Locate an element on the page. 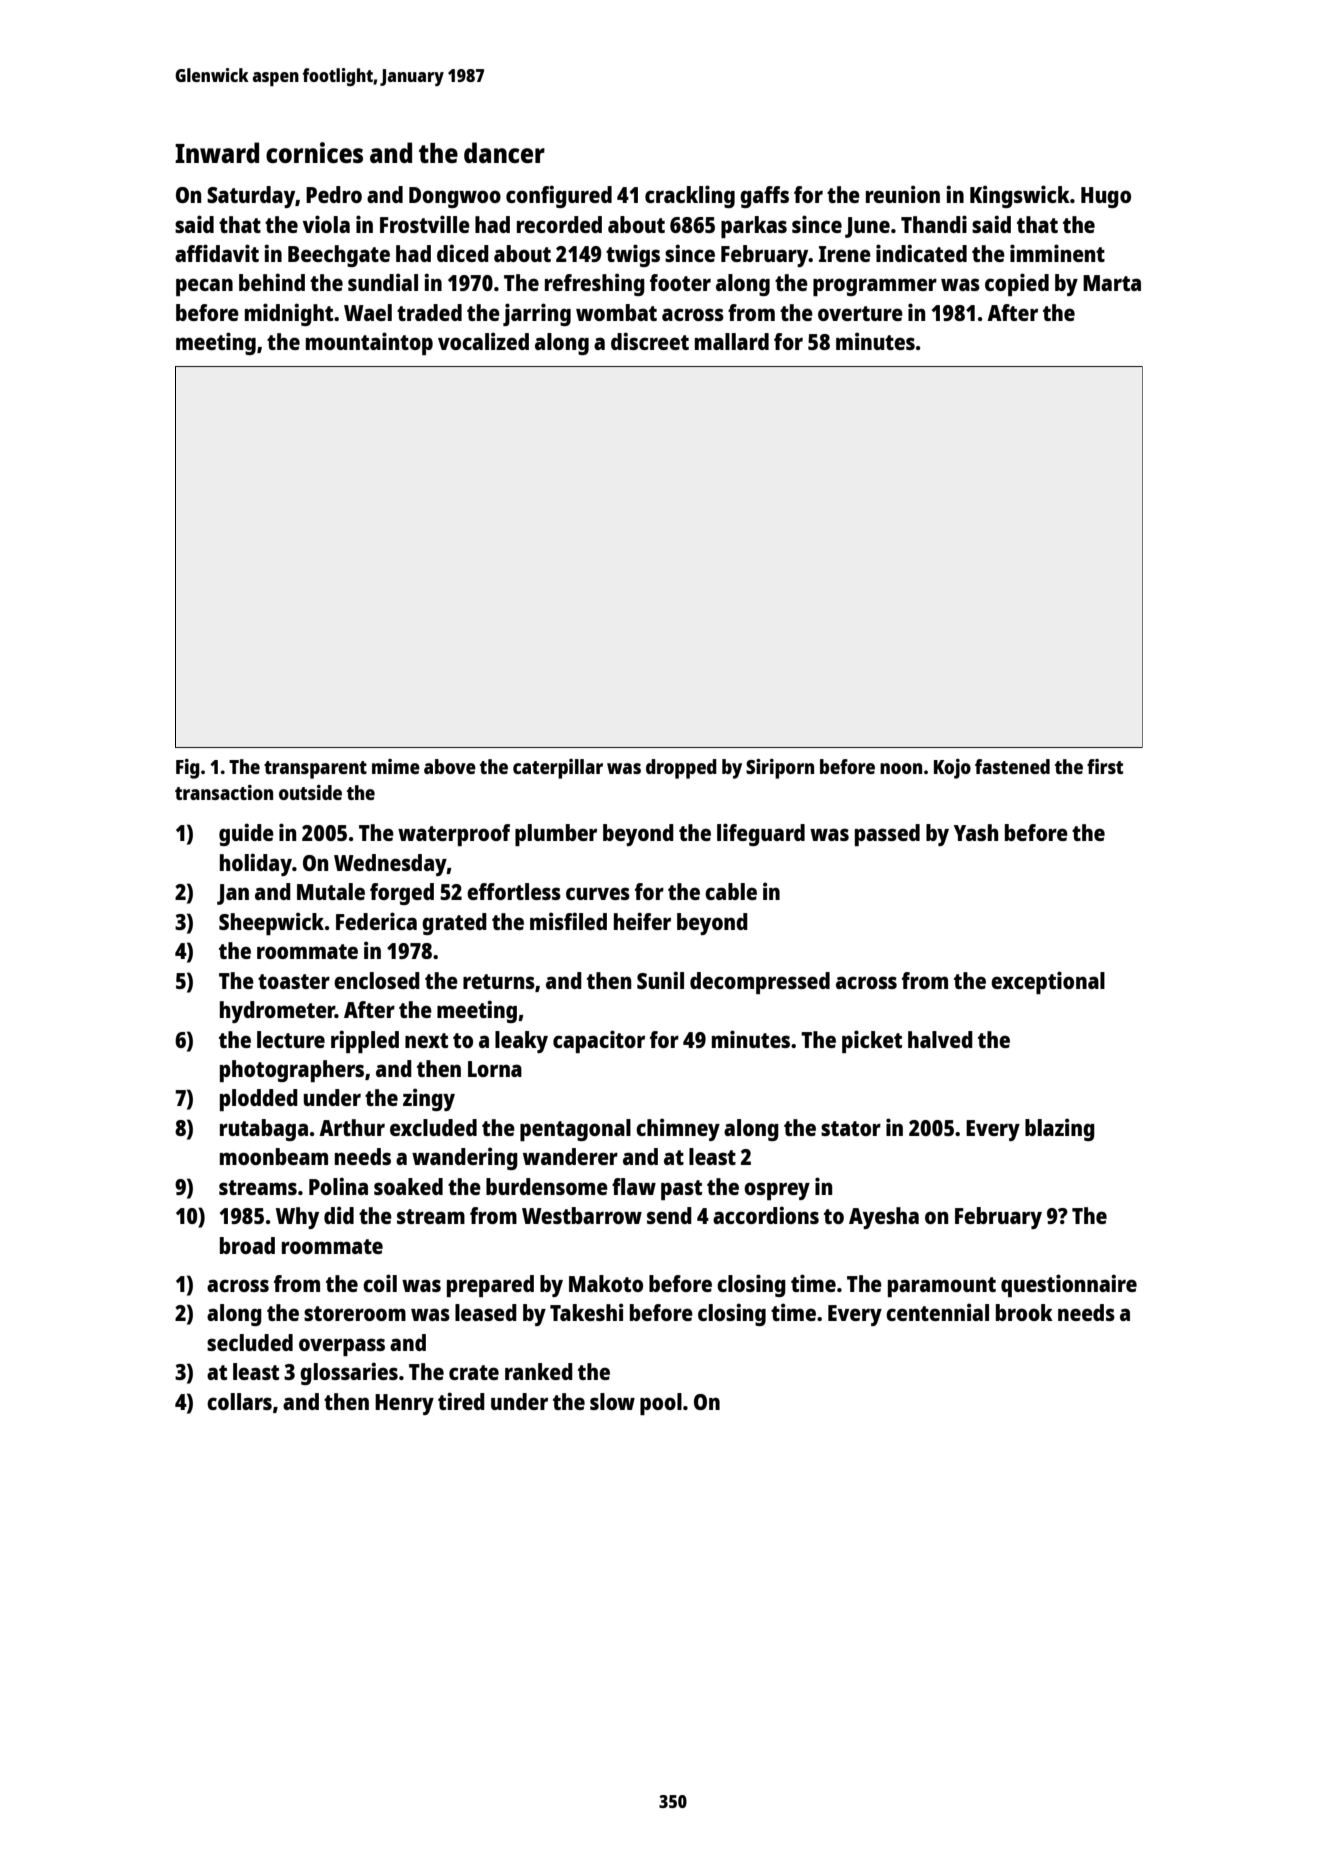  passed is located at coordinates (887, 835).
